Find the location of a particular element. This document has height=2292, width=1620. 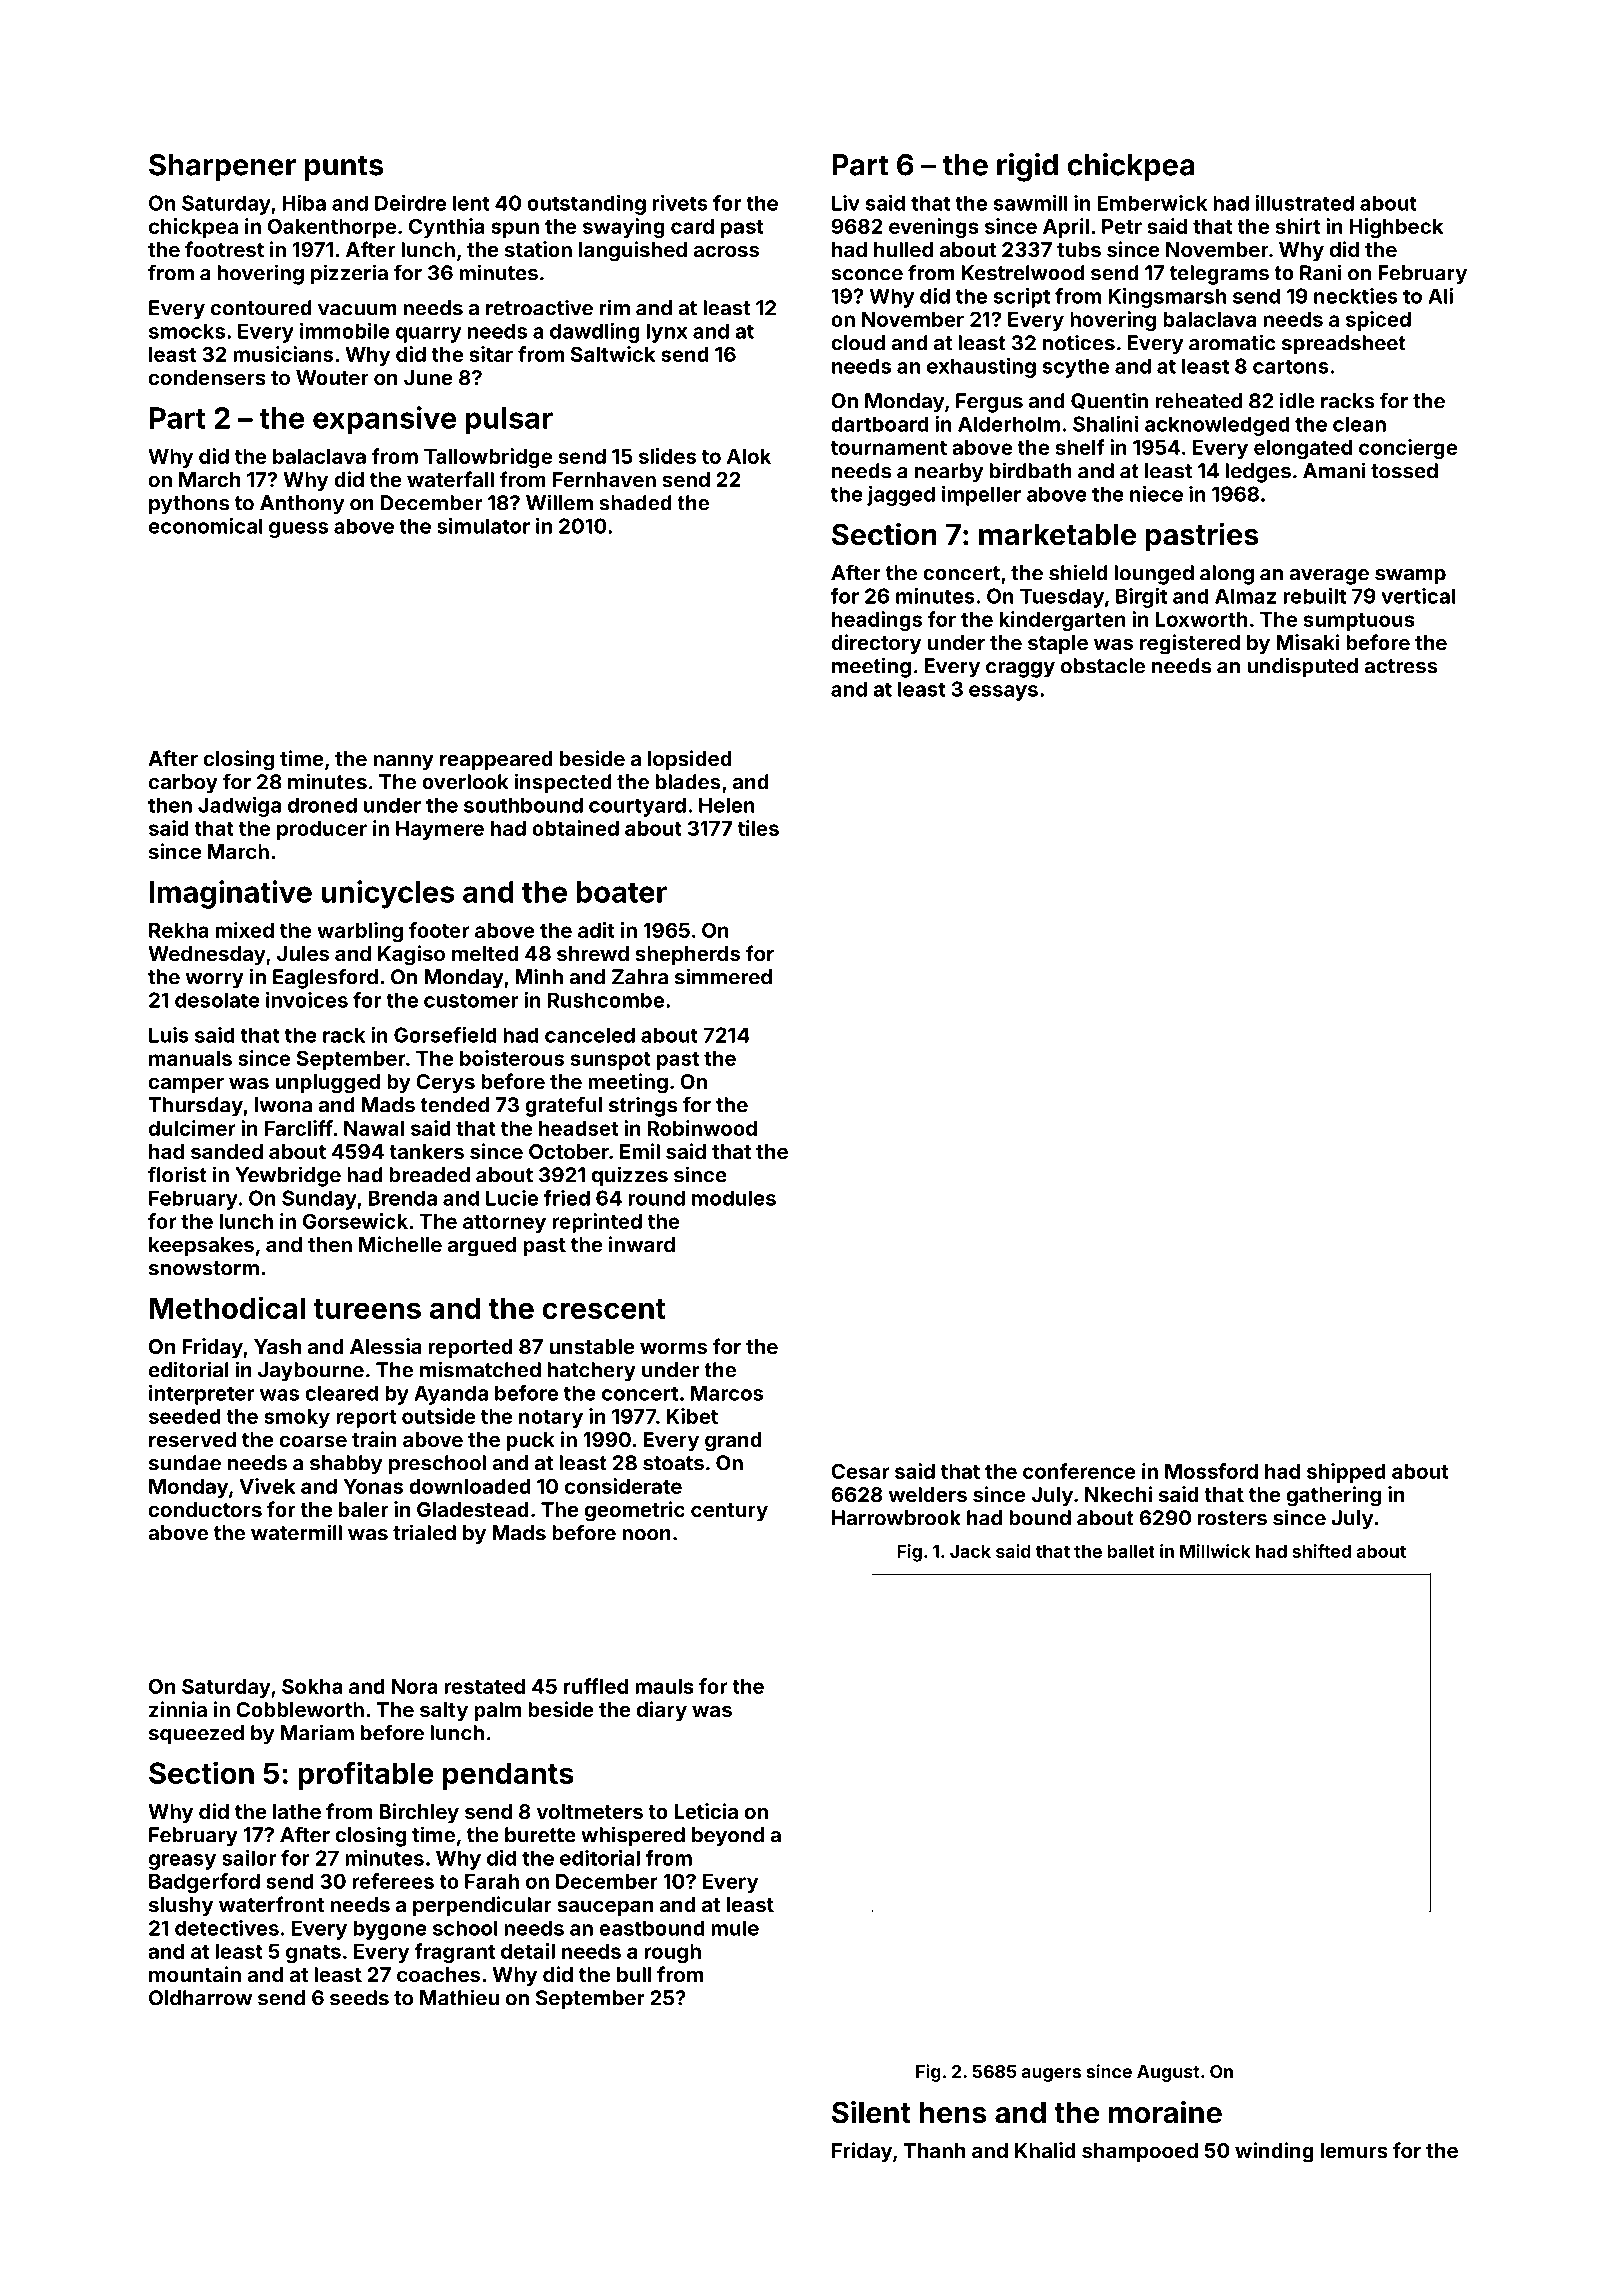

Haymere is located at coordinates (440, 830).
